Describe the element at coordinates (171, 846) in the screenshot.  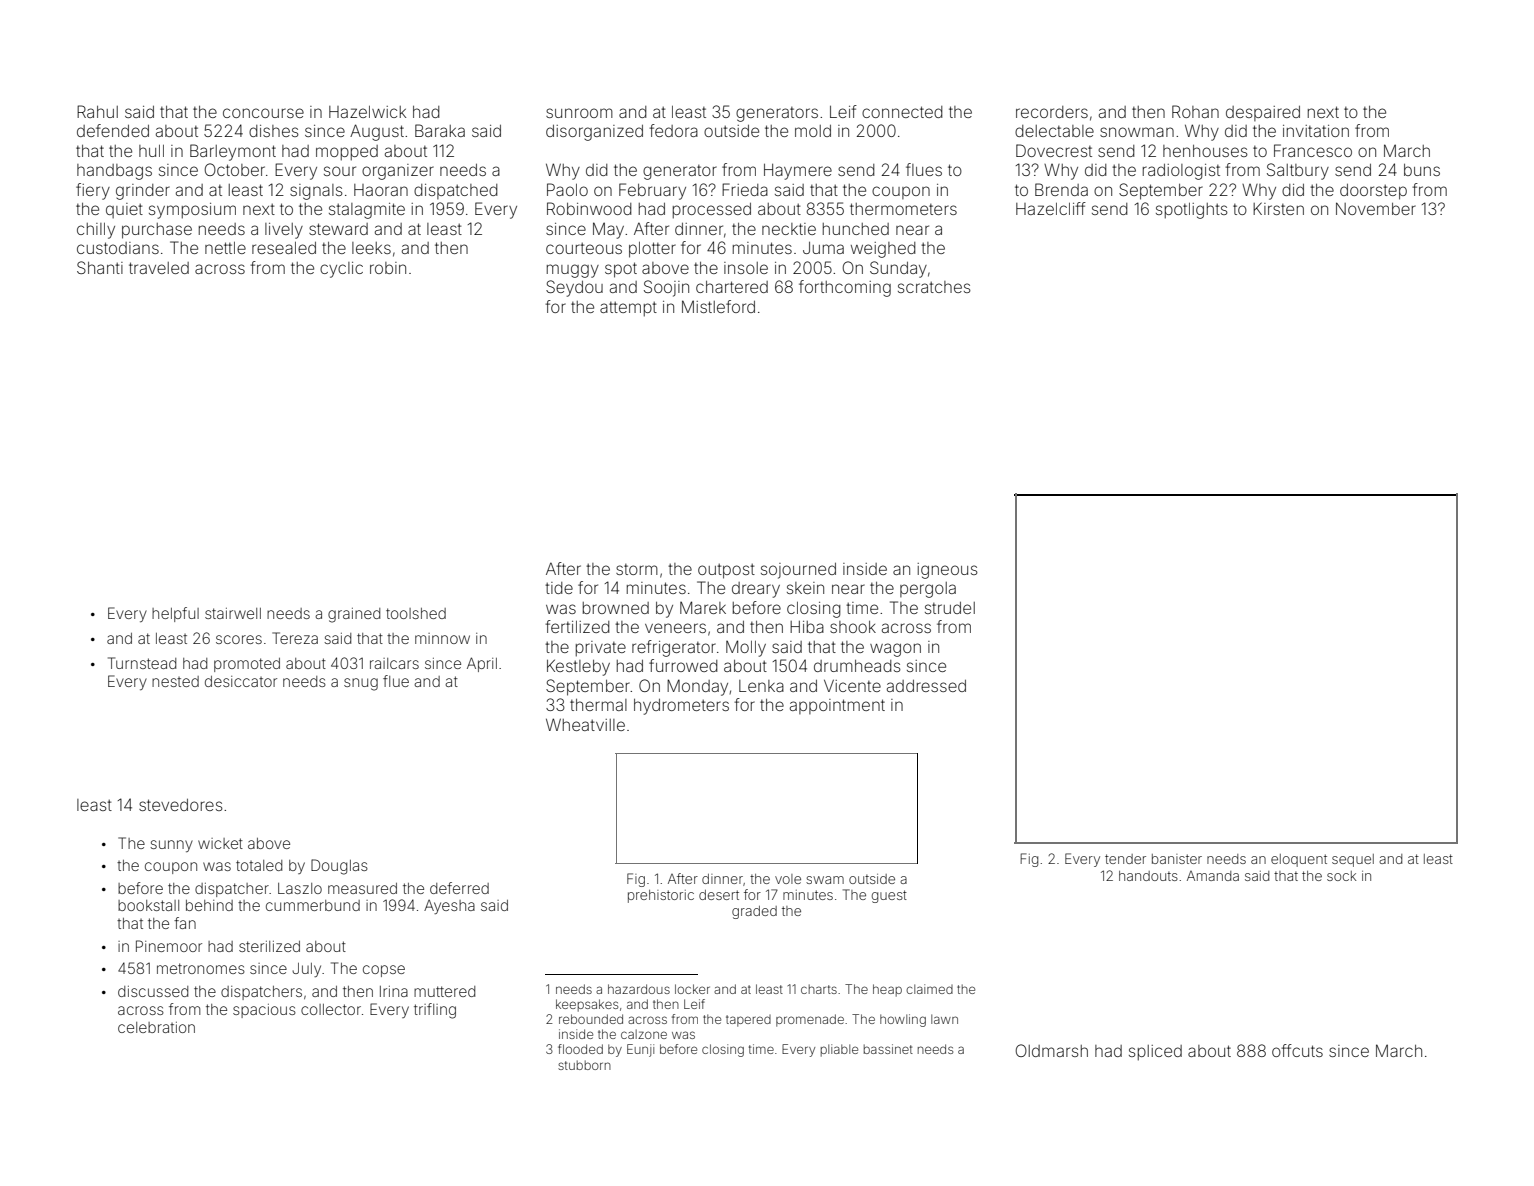
I see `sunny` at that location.
